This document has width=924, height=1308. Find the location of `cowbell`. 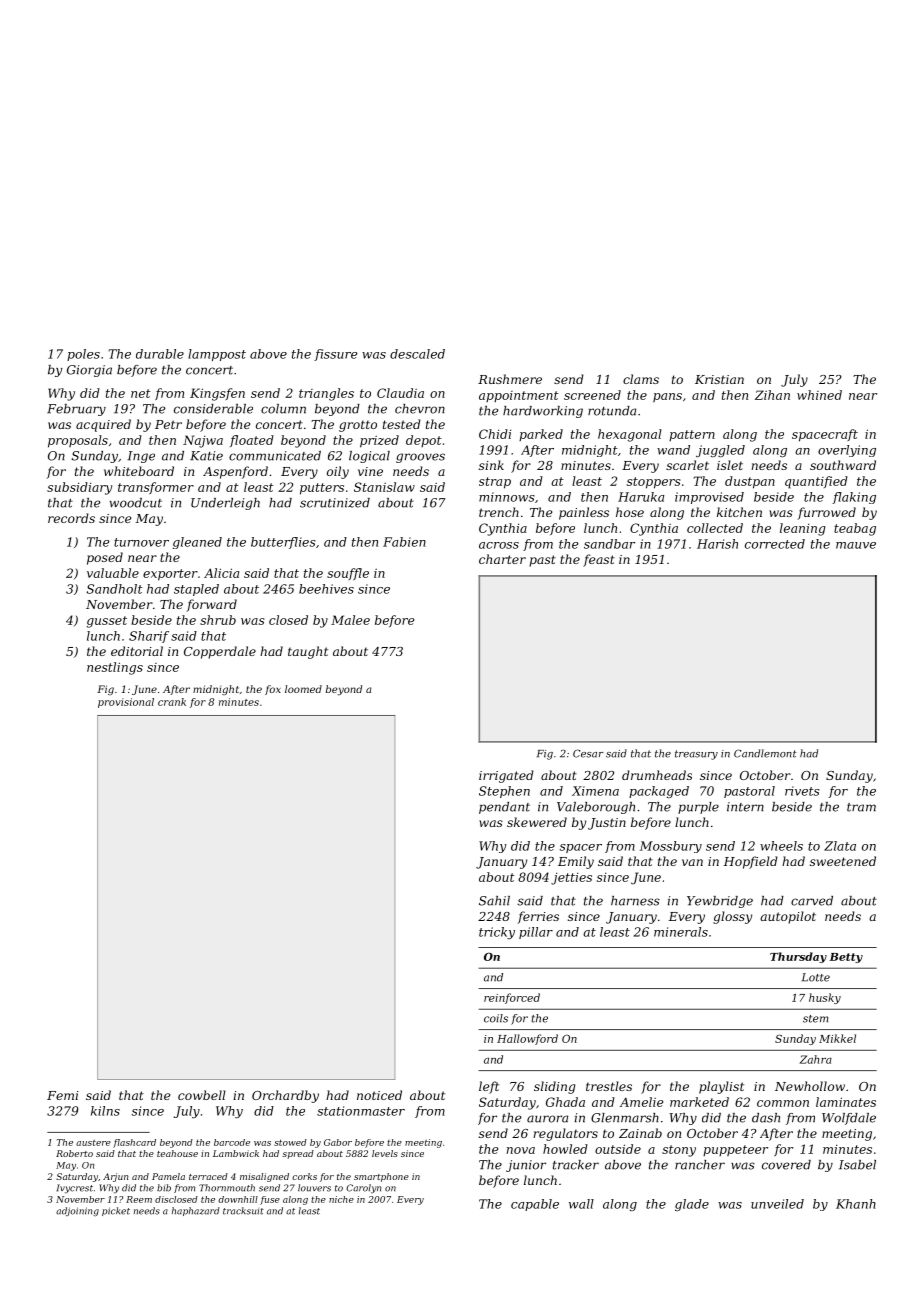

cowbell is located at coordinates (202, 1095).
